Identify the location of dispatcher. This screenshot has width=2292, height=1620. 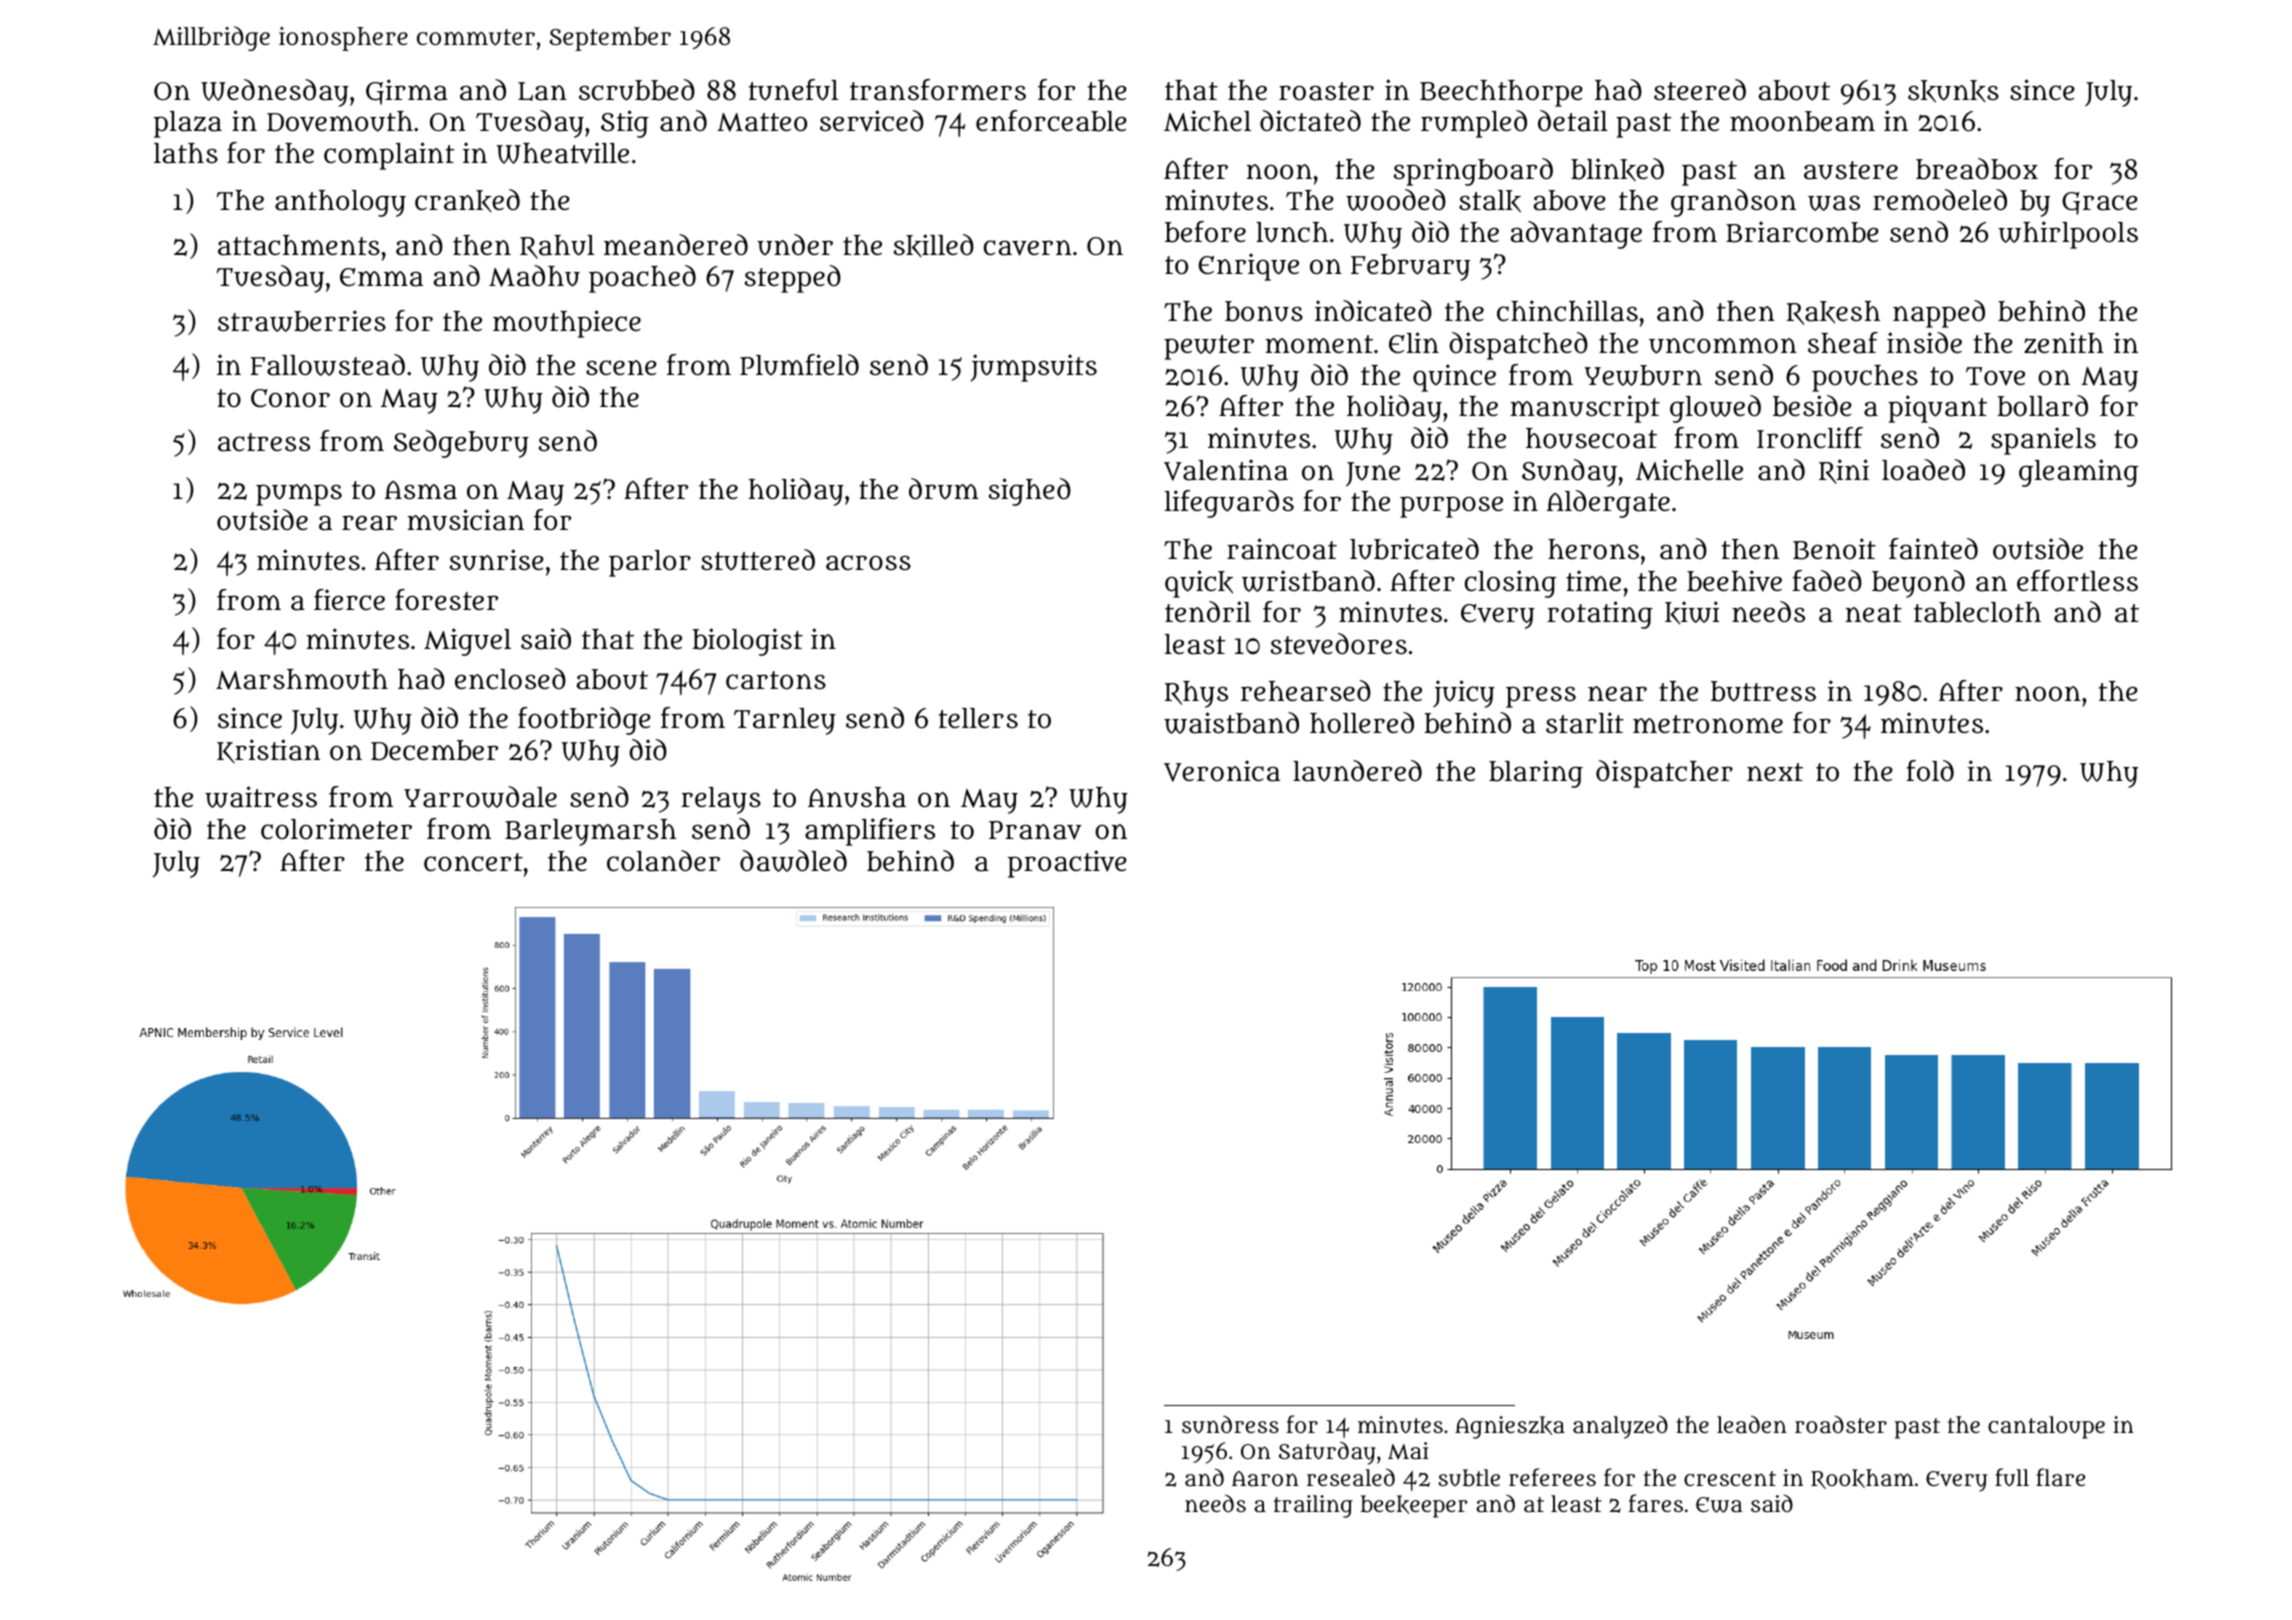
(1664, 774).
